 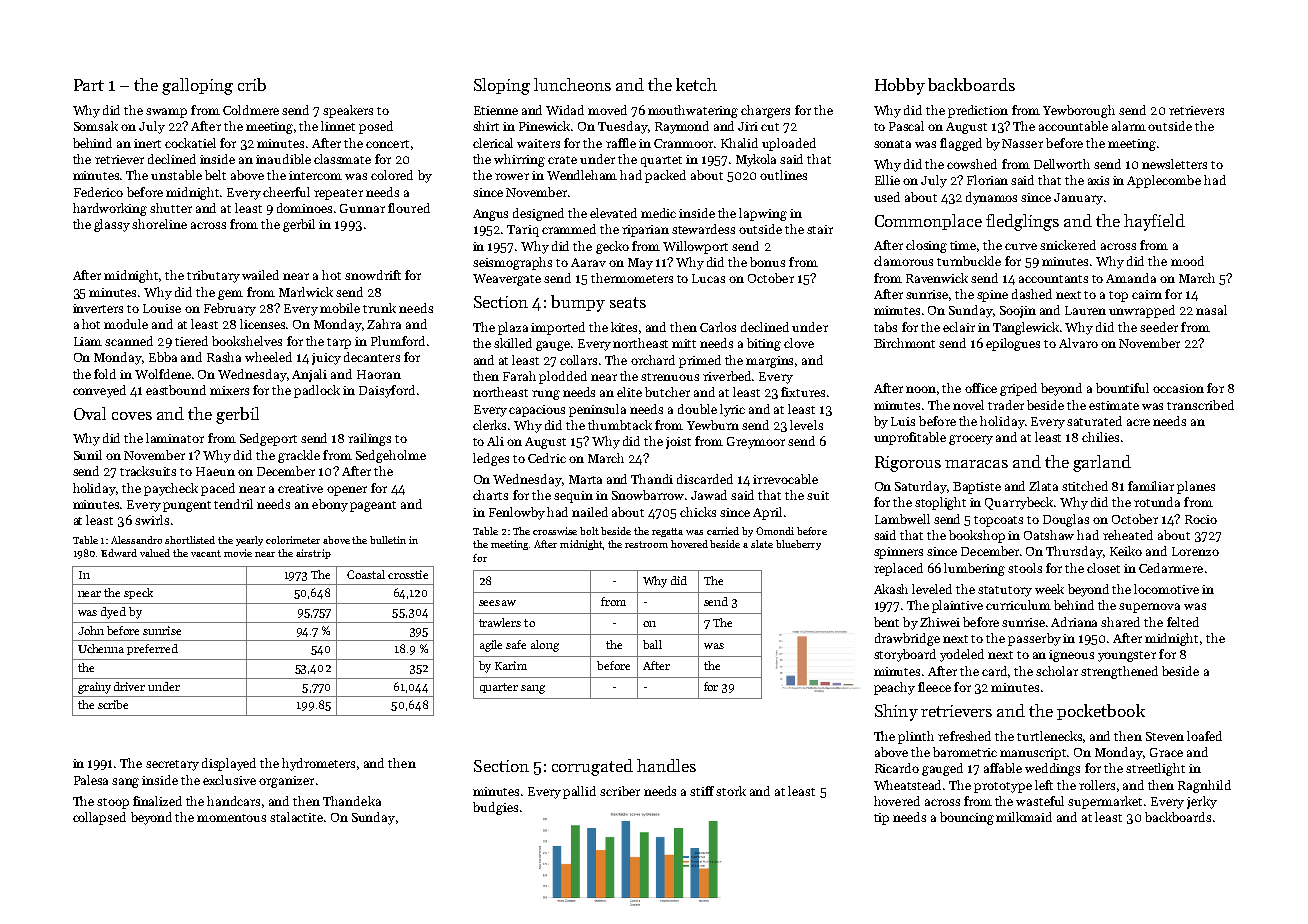 I want to click on Thandeka, so click(x=352, y=801).
